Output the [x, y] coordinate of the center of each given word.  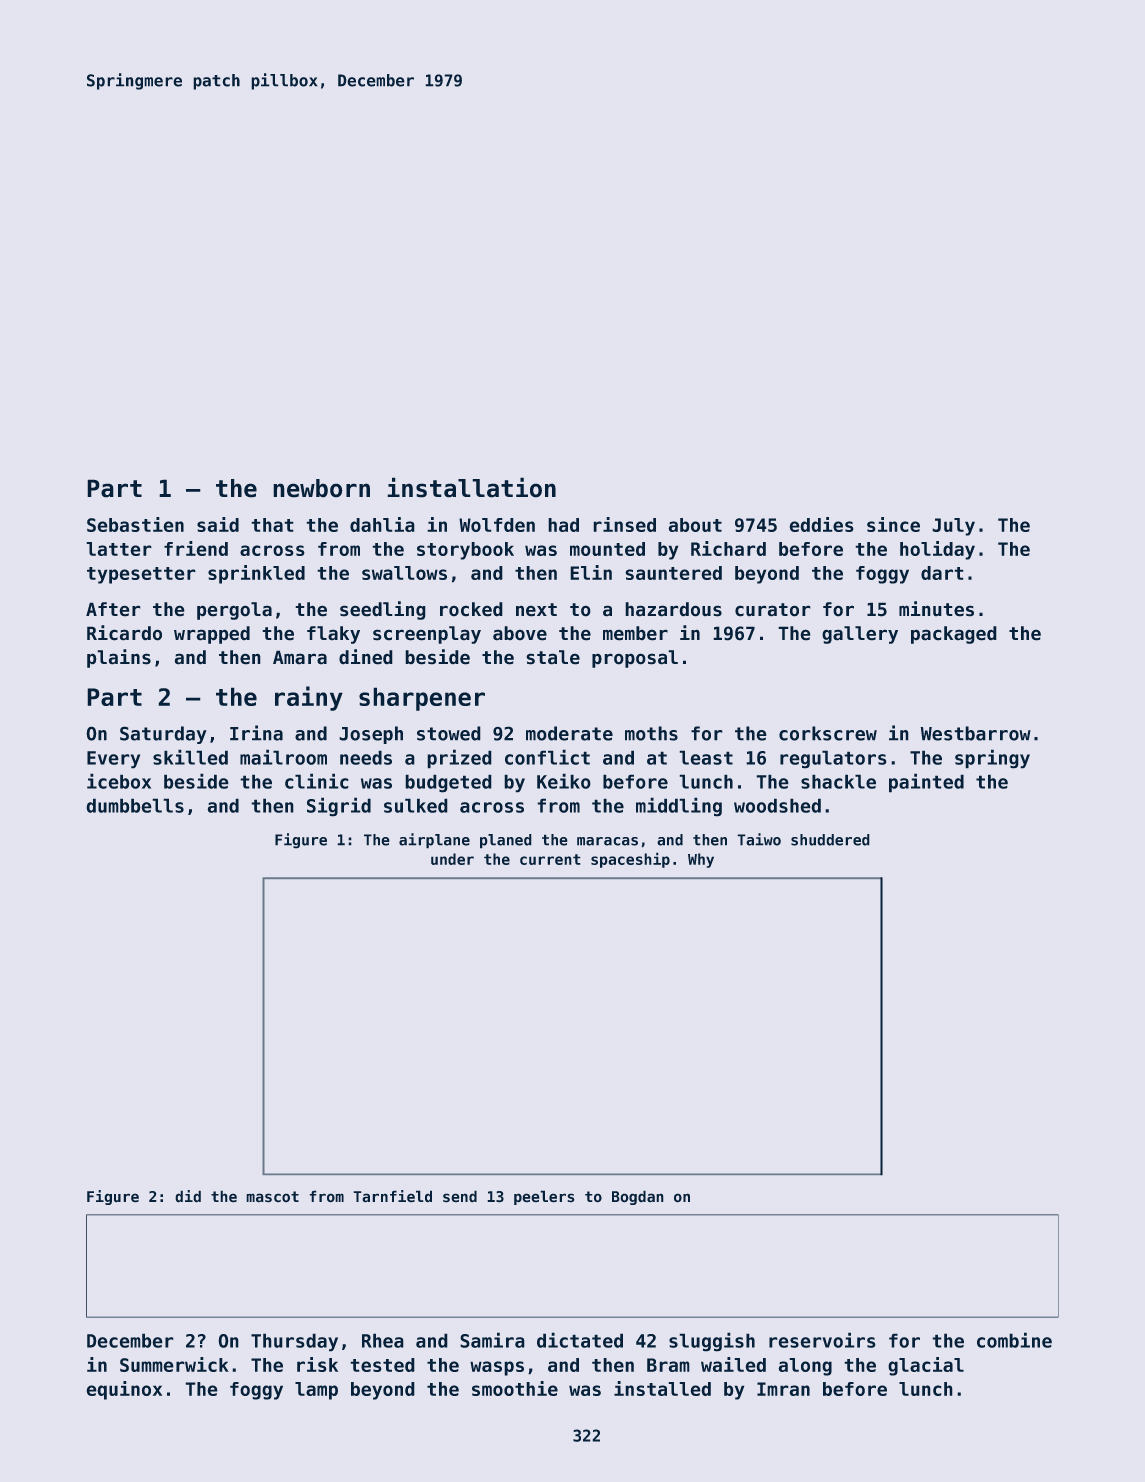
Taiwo [759, 839]
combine [1014, 1340]
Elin [591, 572]
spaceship [630, 860]
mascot [272, 1197]
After [113, 609]
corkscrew [828, 733]
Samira [492, 1340]
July [953, 527]
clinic [317, 781]
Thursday [294, 1342]
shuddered [830, 840]
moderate [569, 733]
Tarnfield [392, 1196]
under [452, 859]
